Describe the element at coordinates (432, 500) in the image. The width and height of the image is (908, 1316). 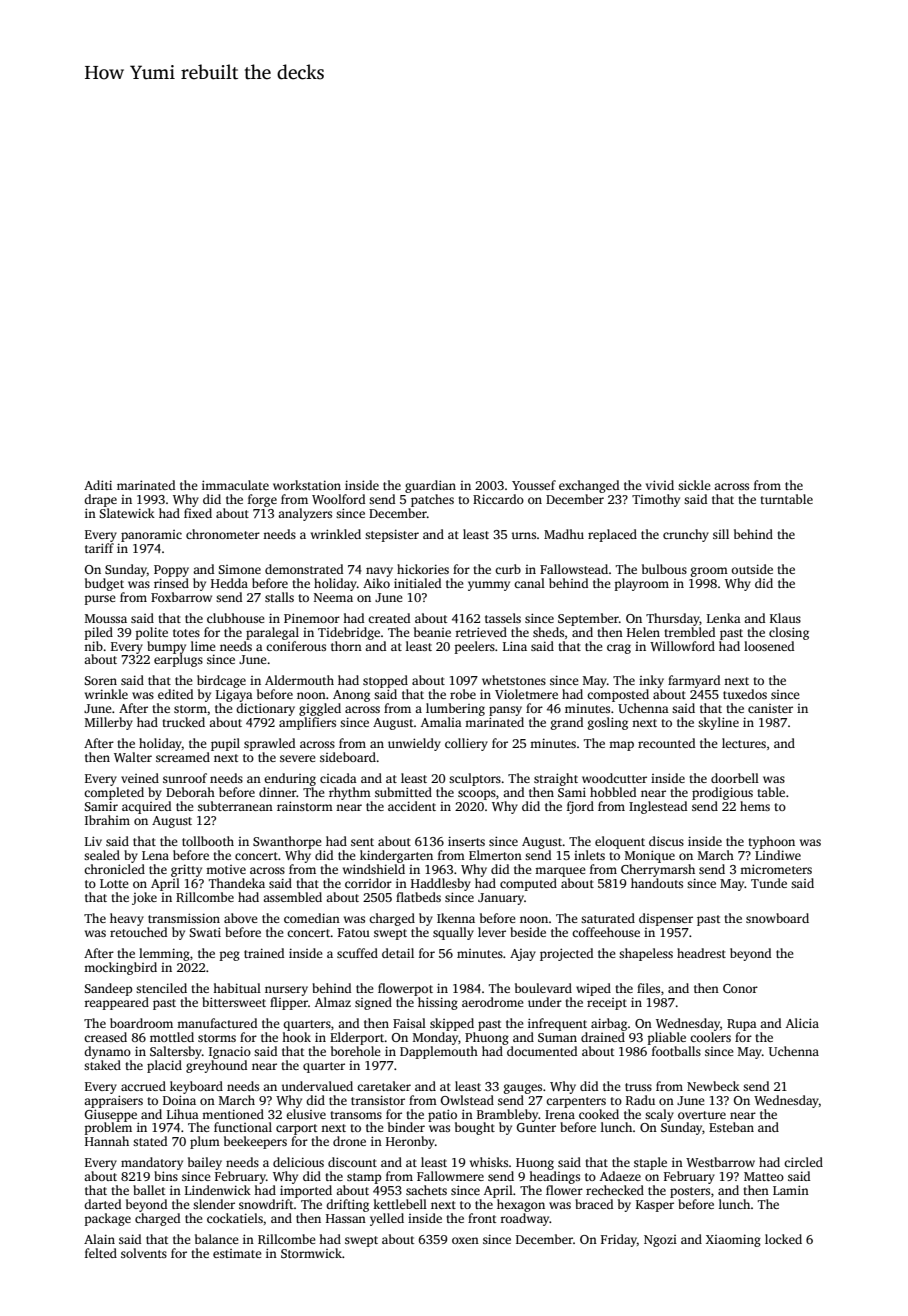
I see `patches` at that location.
